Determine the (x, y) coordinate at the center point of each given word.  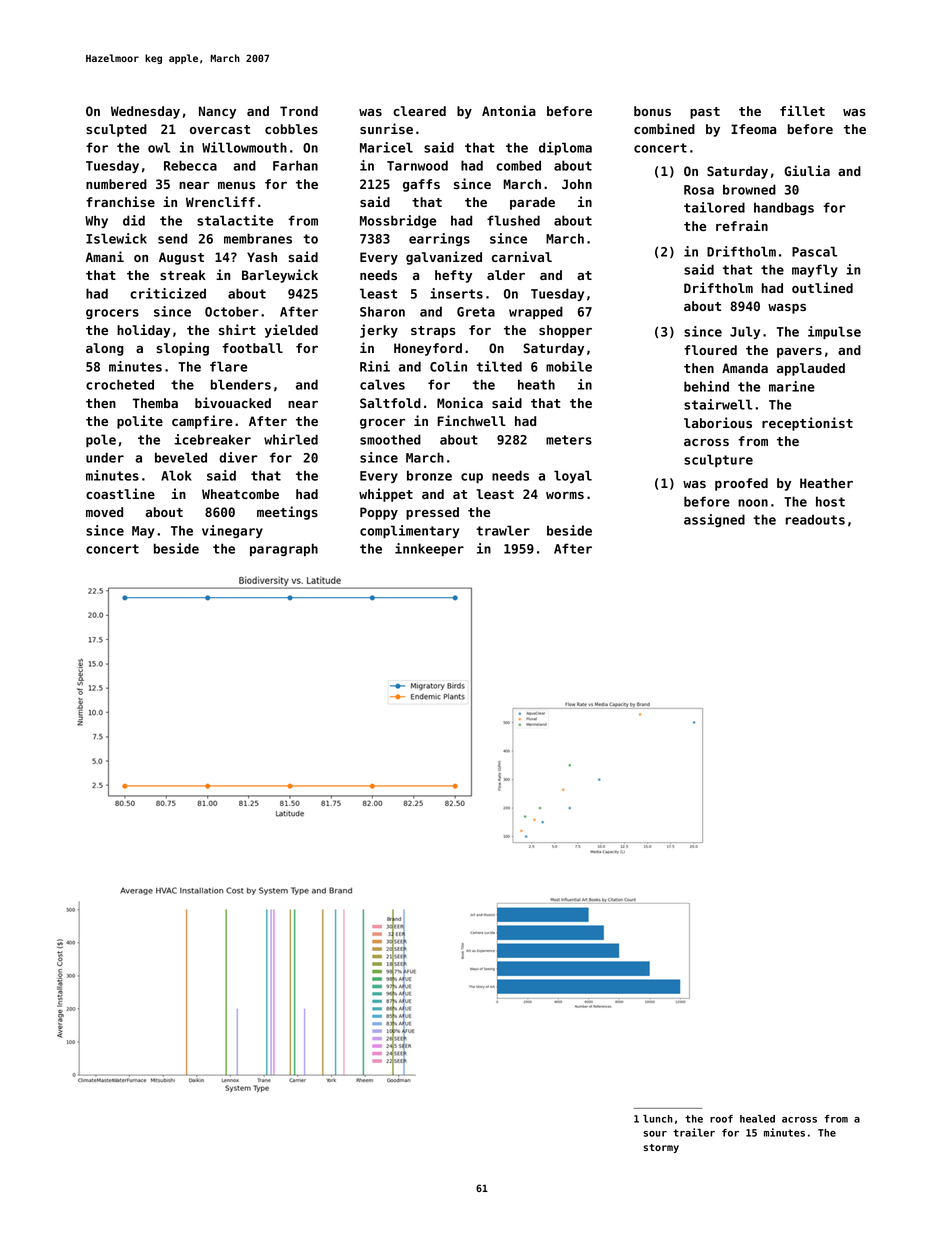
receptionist (807, 424)
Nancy (217, 112)
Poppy (379, 513)
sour (655, 1134)
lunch (658, 1119)
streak (183, 275)
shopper (565, 331)
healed (757, 1119)
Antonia (509, 110)
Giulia (807, 170)
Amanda (745, 368)
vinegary (232, 531)
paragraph (284, 549)
